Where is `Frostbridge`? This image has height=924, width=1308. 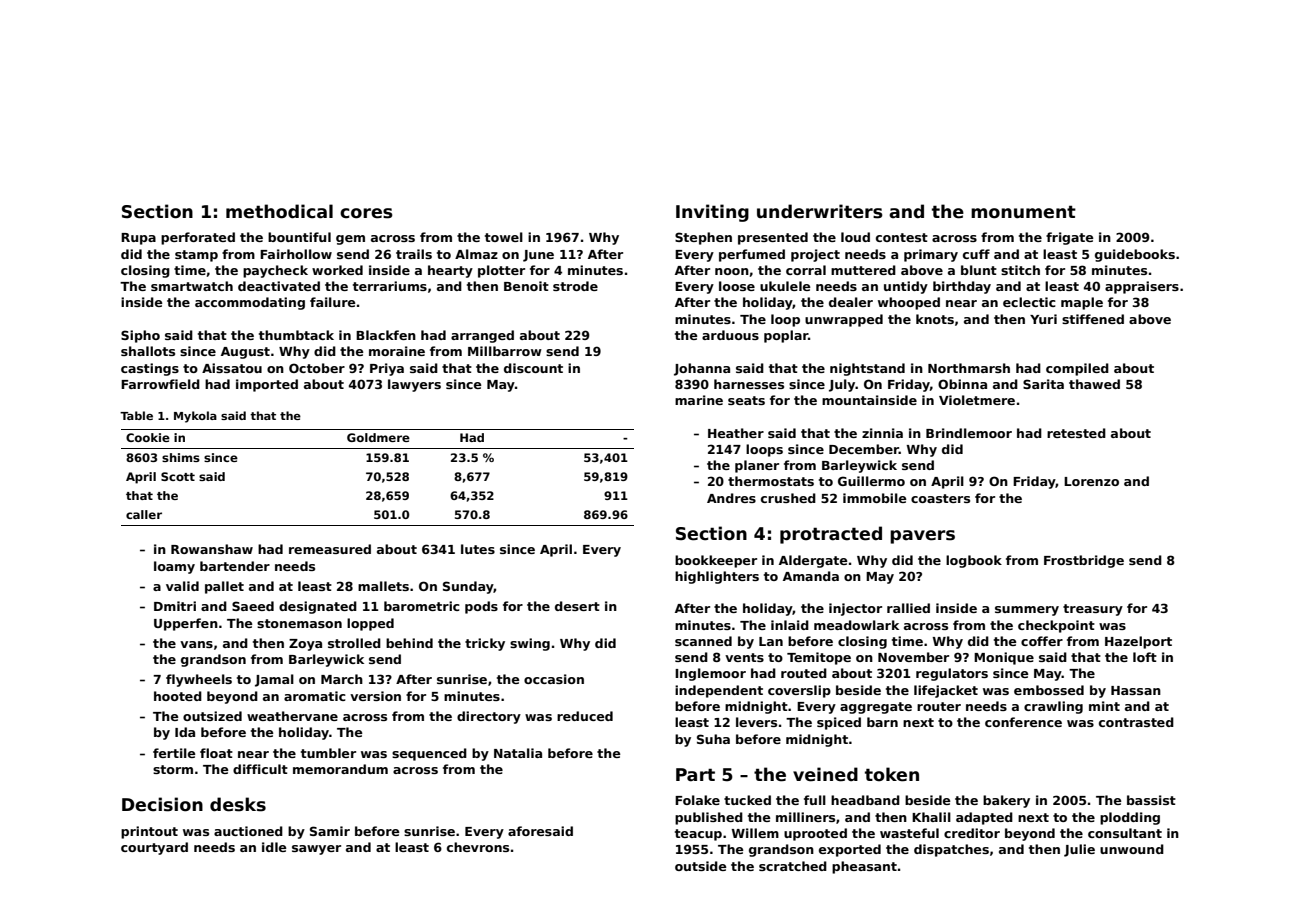
Frostbridge is located at coordinates (1084, 561).
